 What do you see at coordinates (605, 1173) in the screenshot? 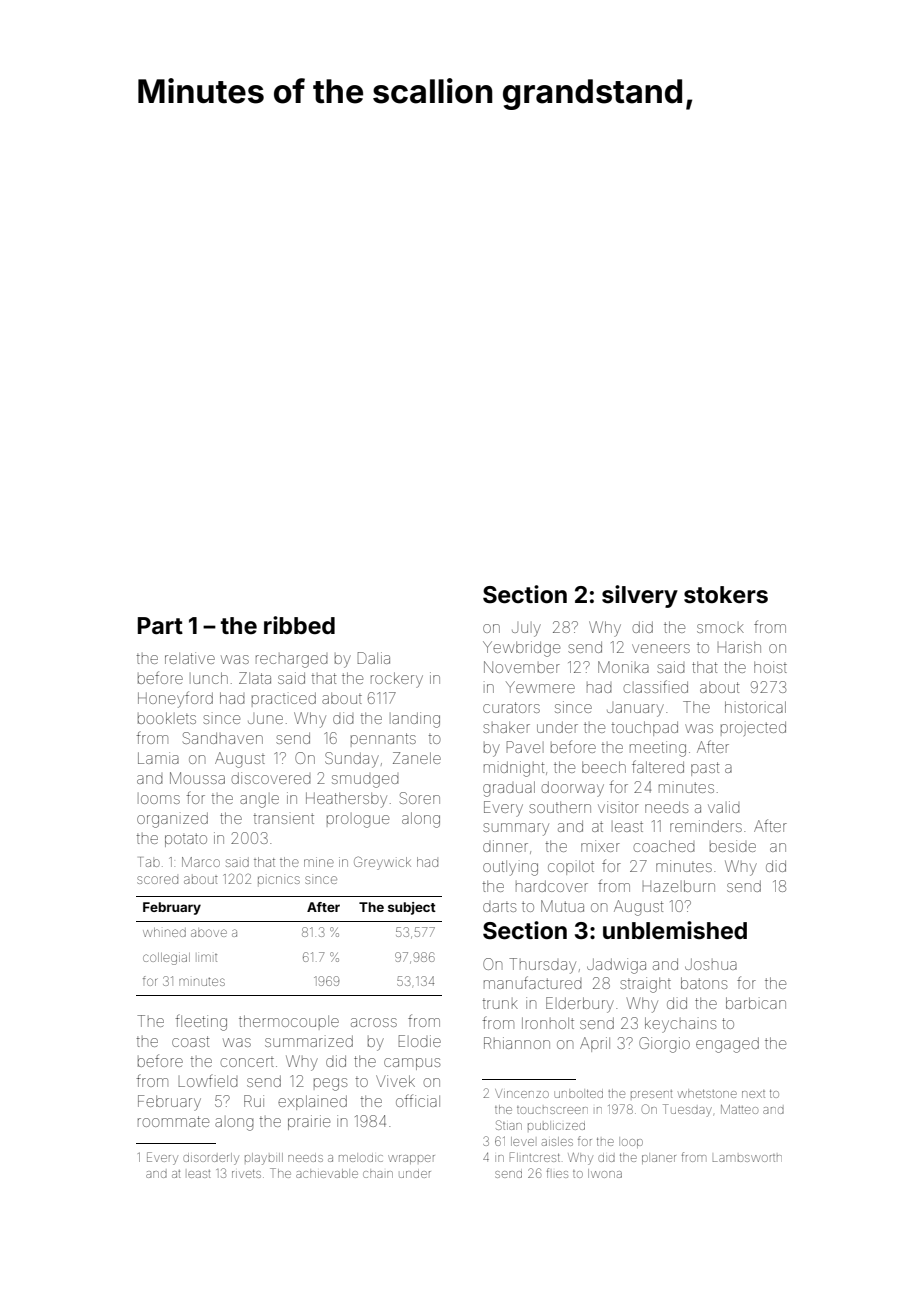
I see `Iwona` at bounding box center [605, 1173].
